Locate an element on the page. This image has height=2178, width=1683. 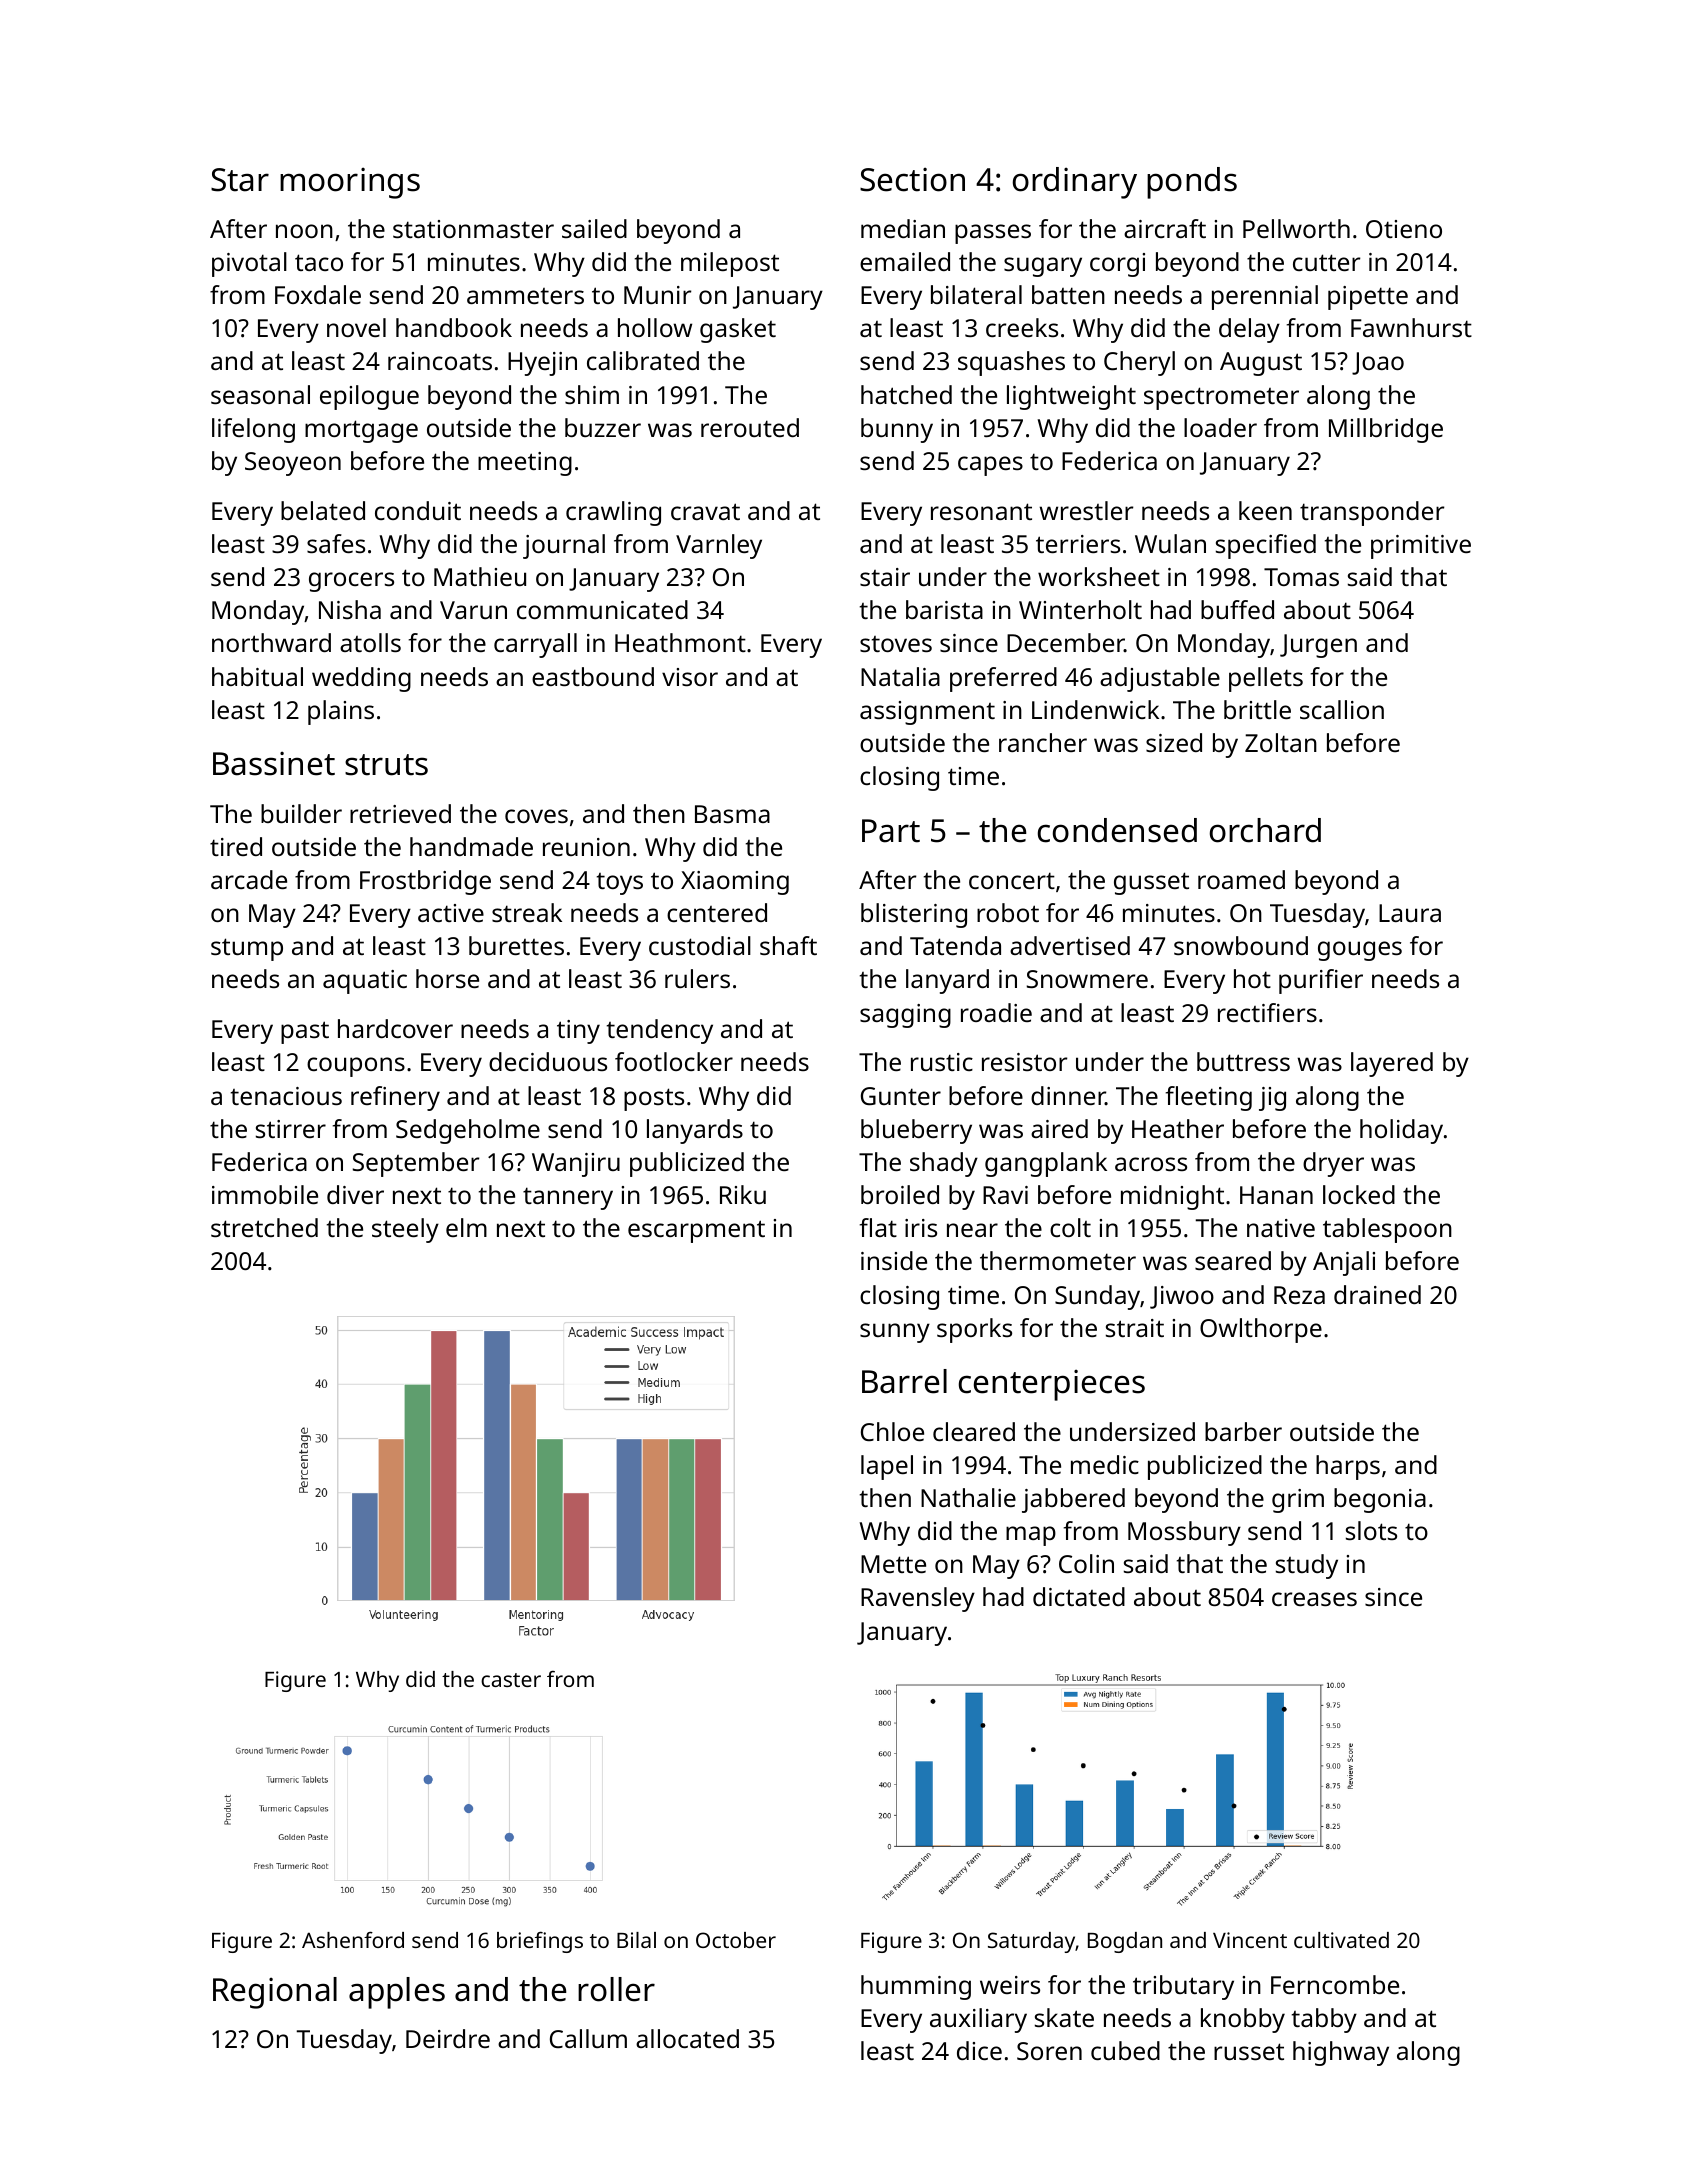
Laura is located at coordinates (1410, 913).
